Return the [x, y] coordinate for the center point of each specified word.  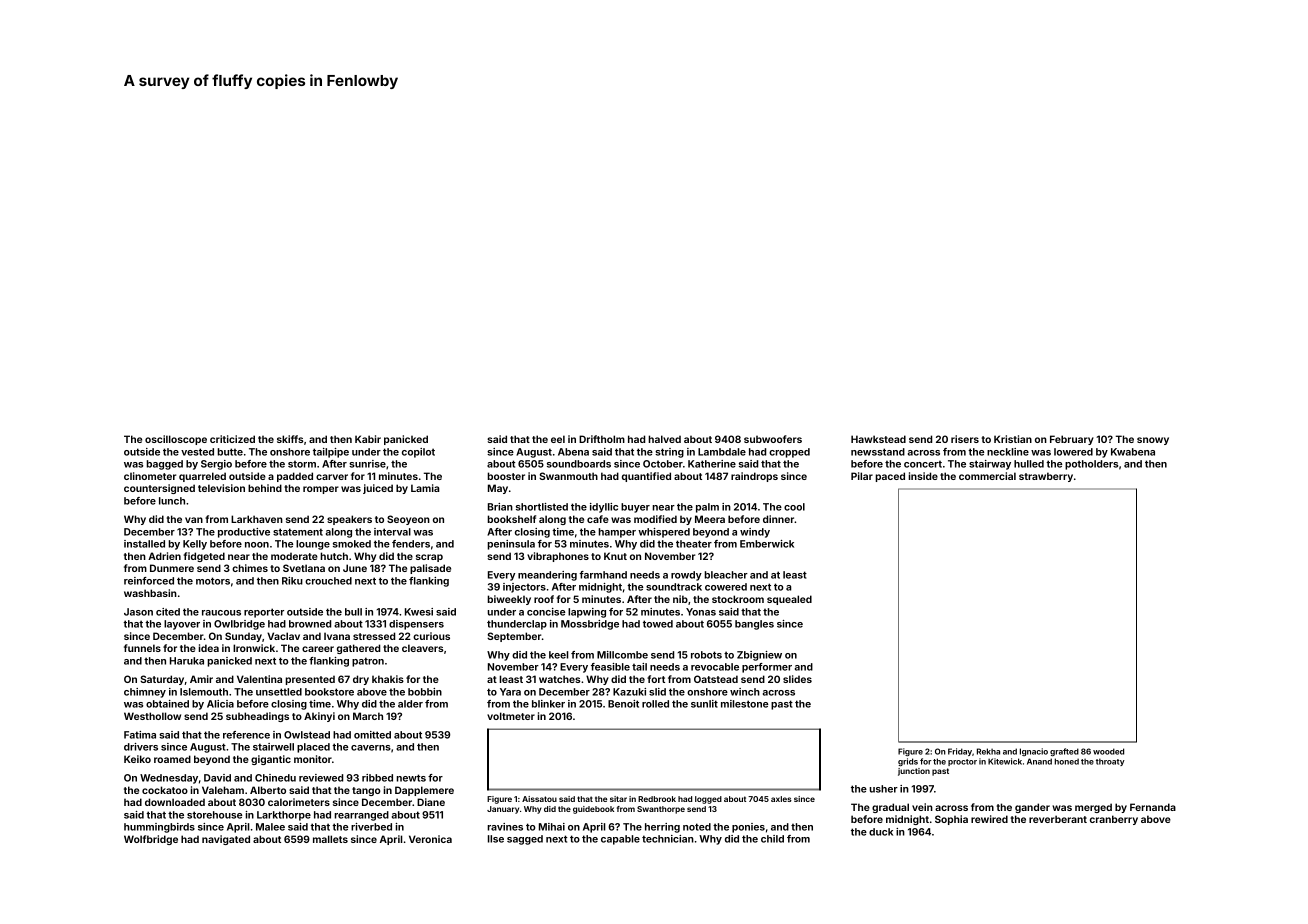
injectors [524, 588]
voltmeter [511, 716]
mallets [330, 839]
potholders [1091, 465]
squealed [789, 600]
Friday [960, 752]
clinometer [150, 476]
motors [213, 581]
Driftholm [602, 439]
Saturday [162, 680]
